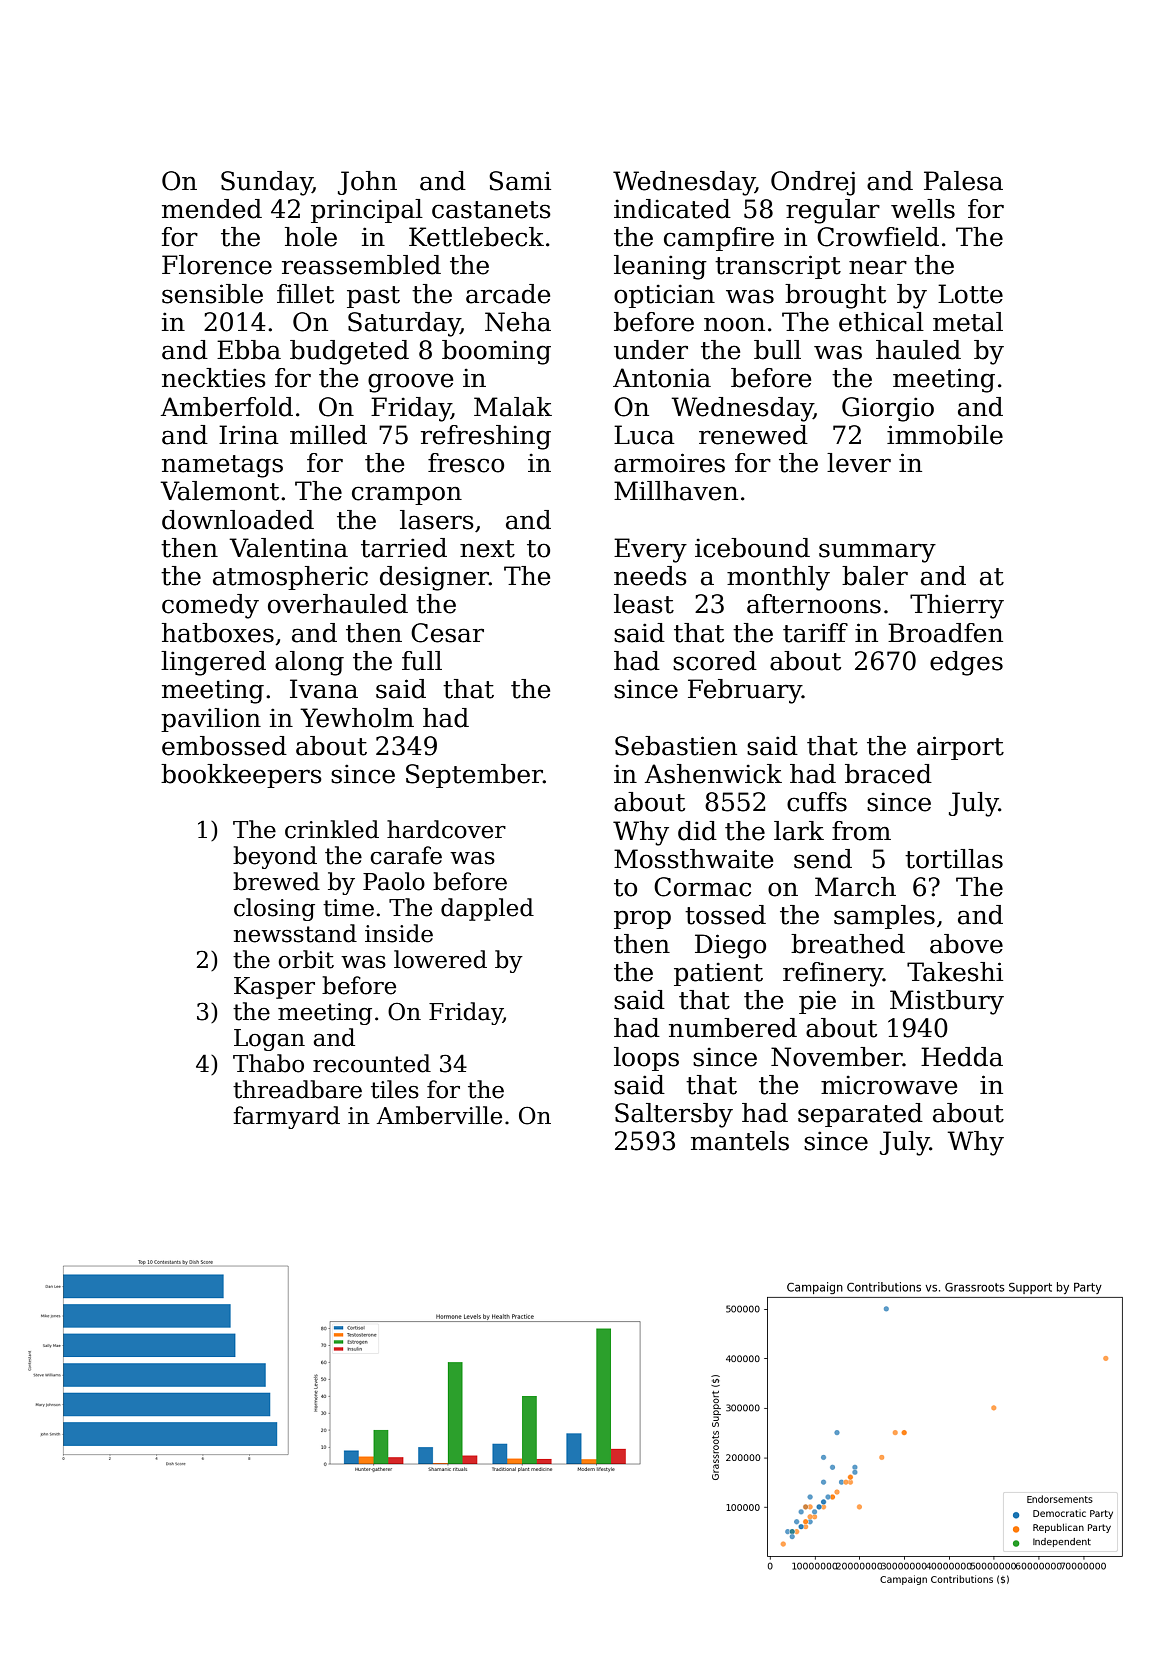  What do you see at coordinates (305, 294) in the screenshot?
I see `fillet` at bounding box center [305, 294].
